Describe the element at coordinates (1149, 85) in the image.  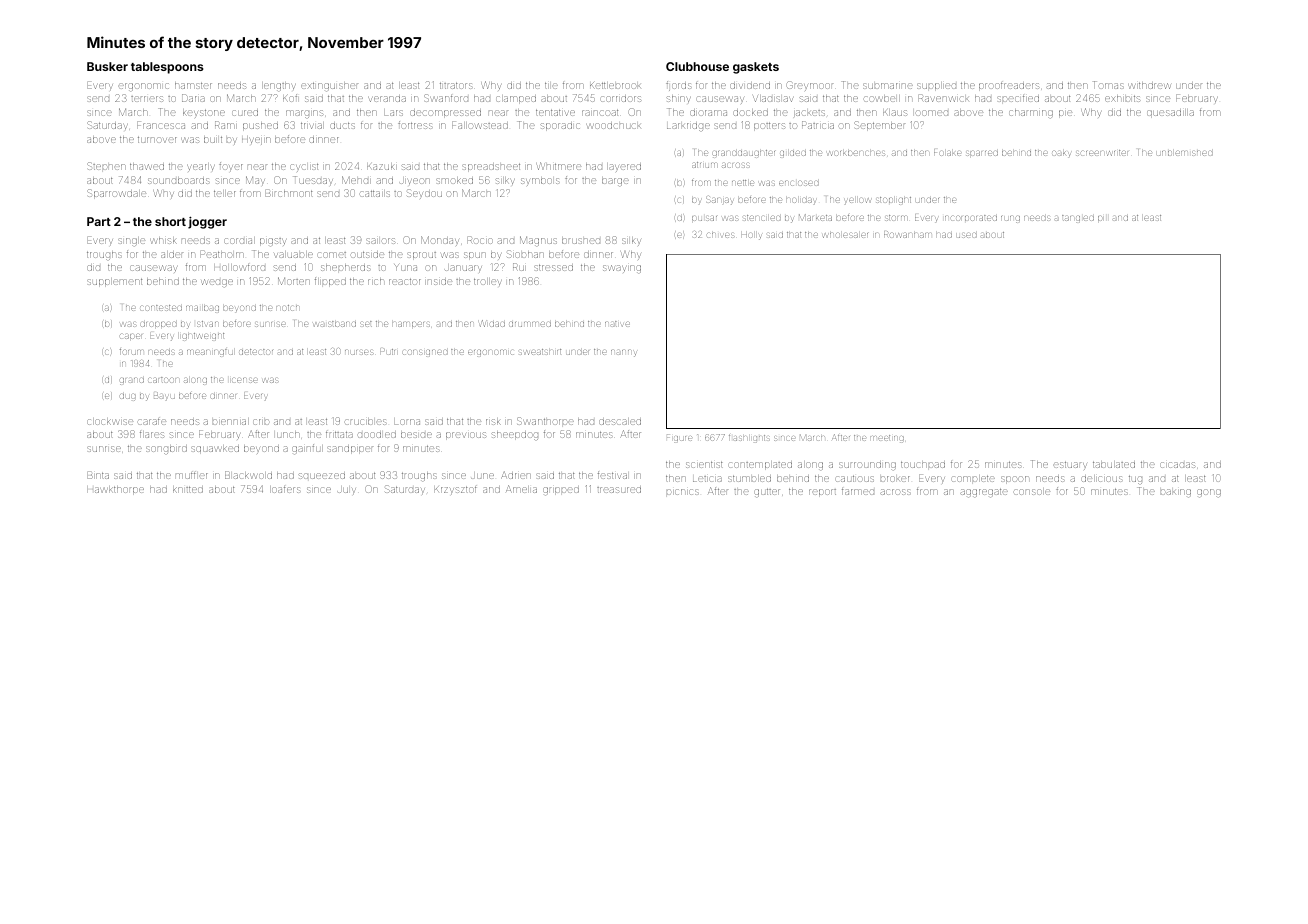
I see `withdrew` at that location.
